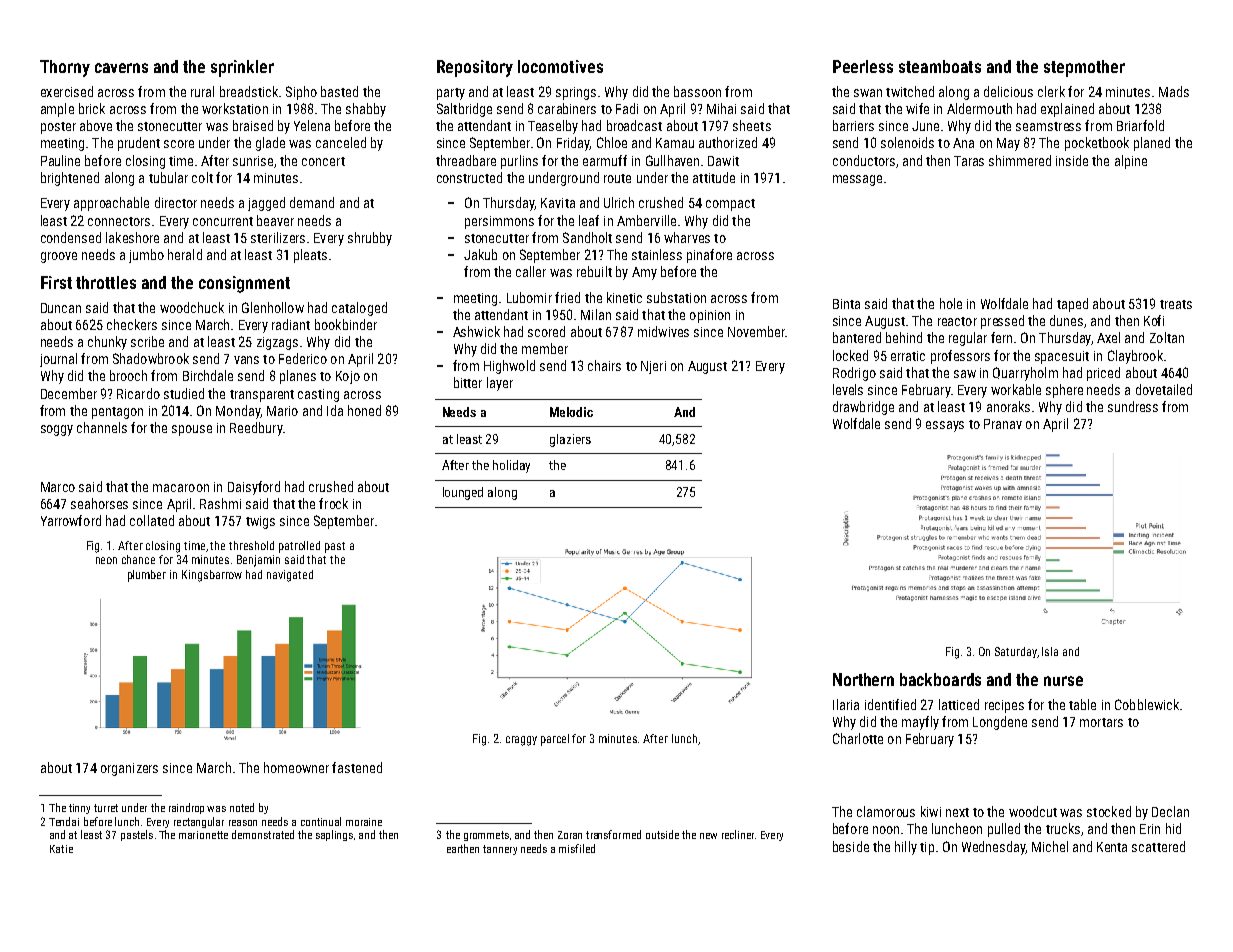 This document has height=952, width=1233. What do you see at coordinates (1101, 722) in the document?
I see `mortars` at bounding box center [1101, 722].
